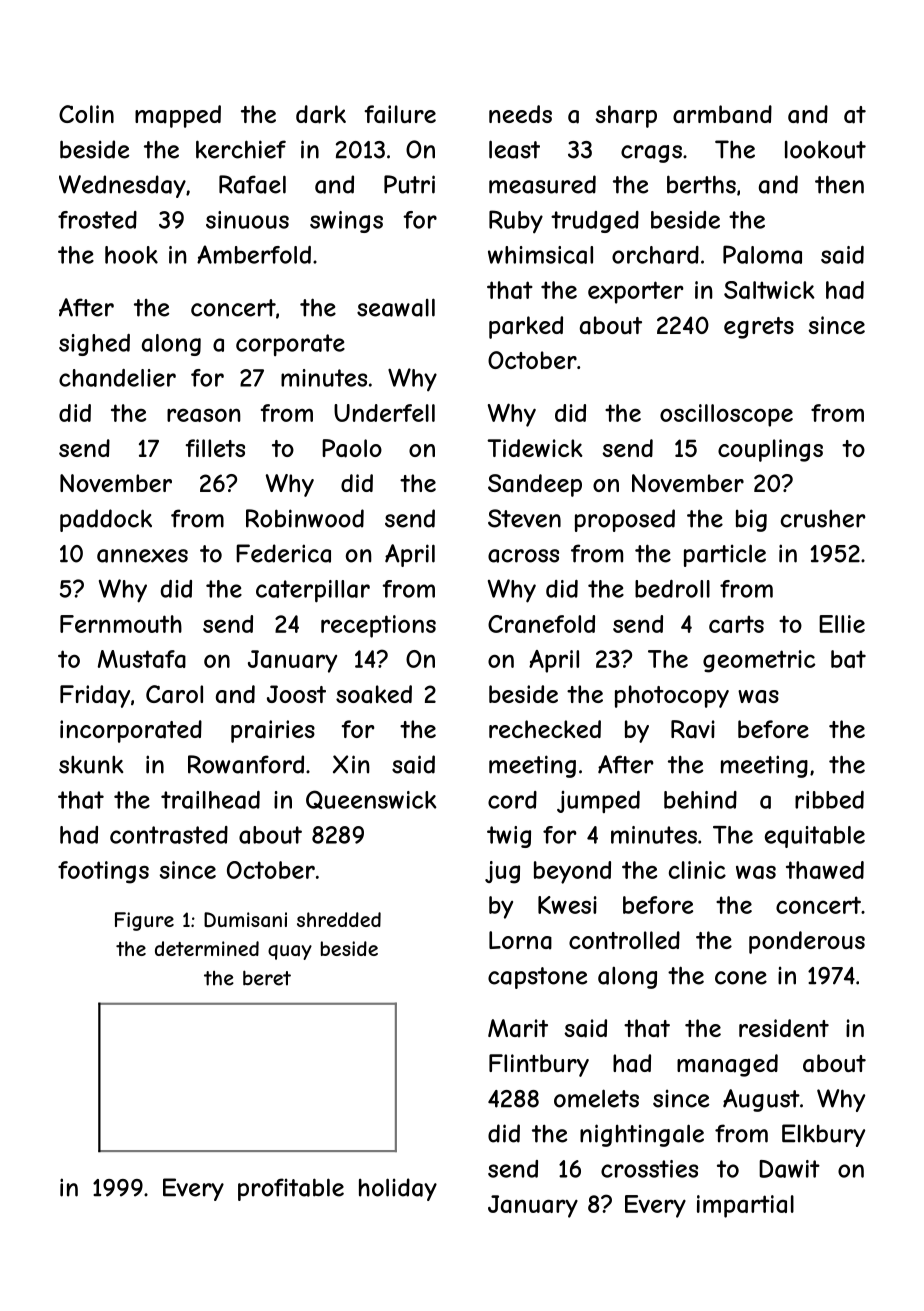 The height and width of the screenshot is (1311, 924). I want to click on crusher, so click(823, 519).
